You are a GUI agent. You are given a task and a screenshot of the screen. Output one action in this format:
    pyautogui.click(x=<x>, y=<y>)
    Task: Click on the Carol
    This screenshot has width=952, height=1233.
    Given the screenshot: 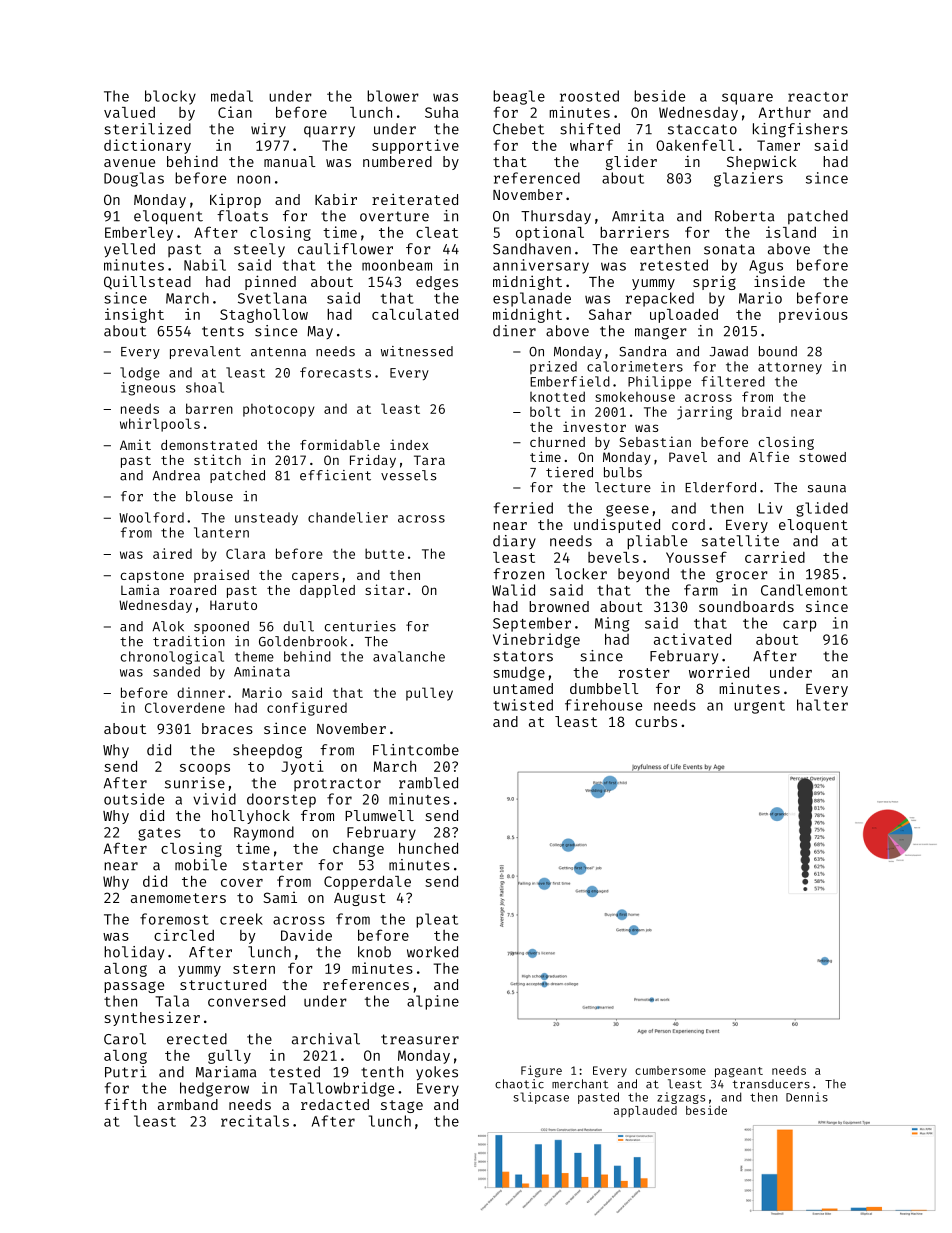 What is the action you would take?
    pyautogui.click(x=125, y=1039)
